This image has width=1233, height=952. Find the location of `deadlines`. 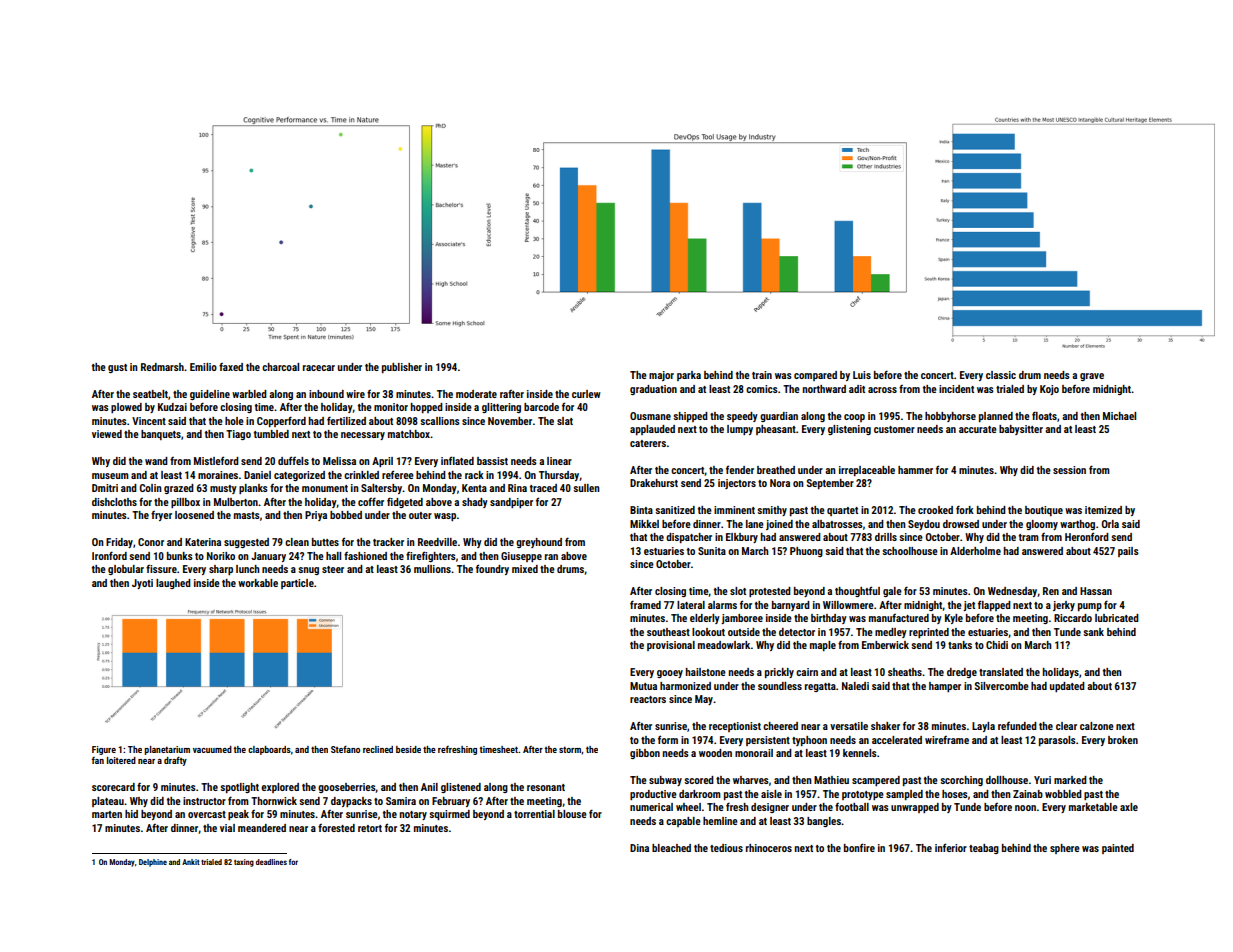

deadlines is located at coordinates (271, 862).
